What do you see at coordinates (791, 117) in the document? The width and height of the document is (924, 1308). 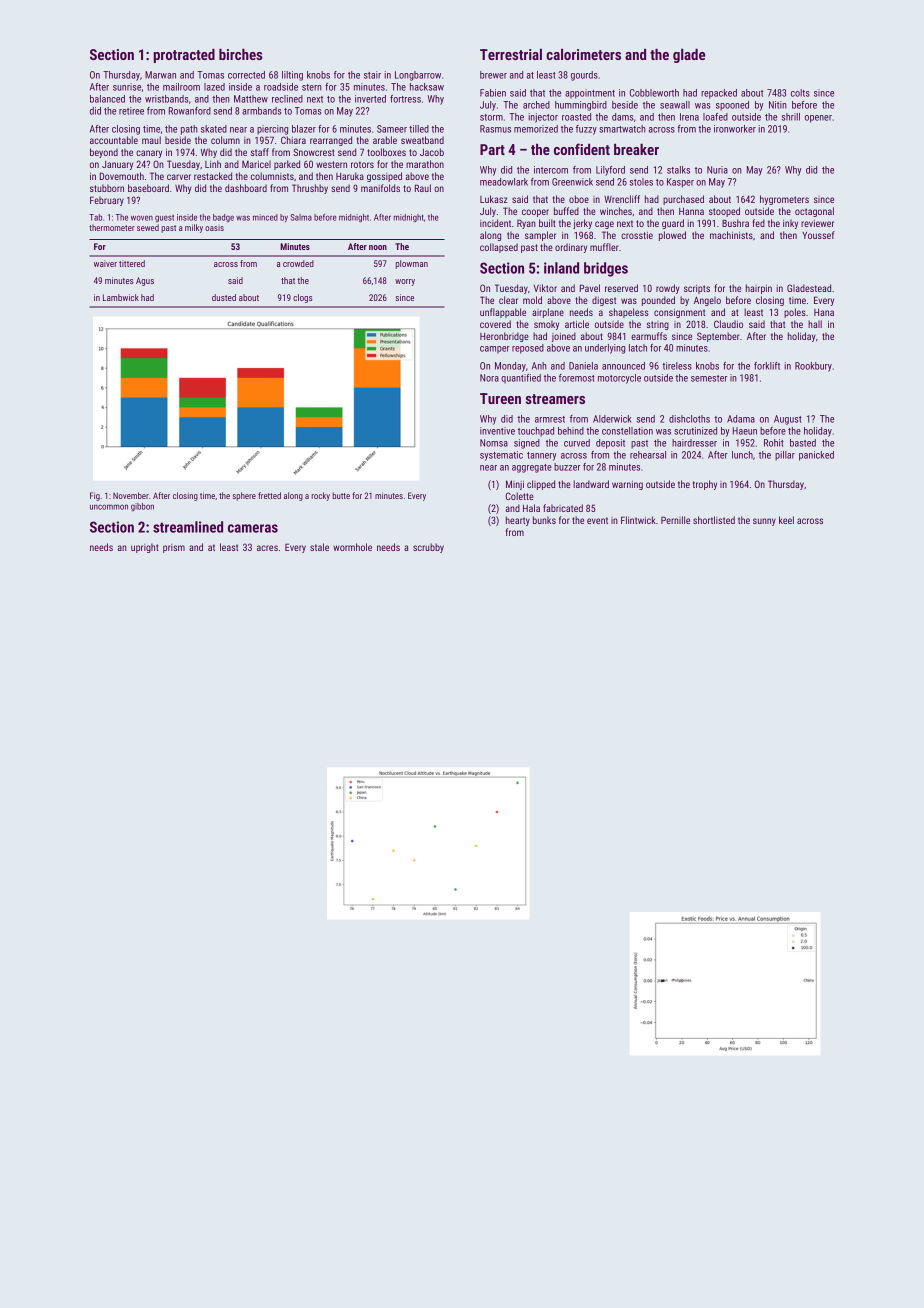 I see `shrill` at bounding box center [791, 117].
